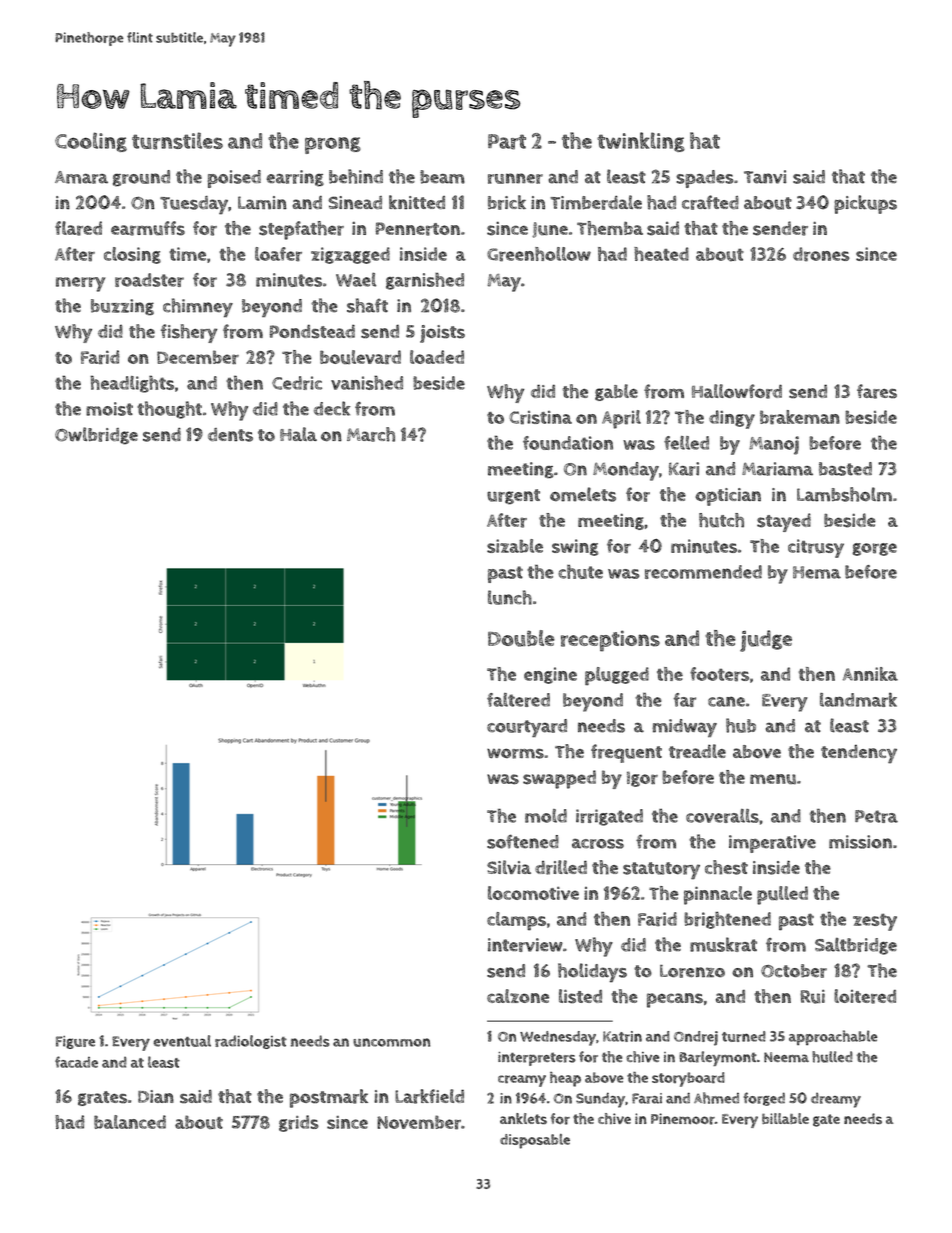  What do you see at coordinates (527, 728) in the page?
I see `courtyard` at bounding box center [527, 728].
